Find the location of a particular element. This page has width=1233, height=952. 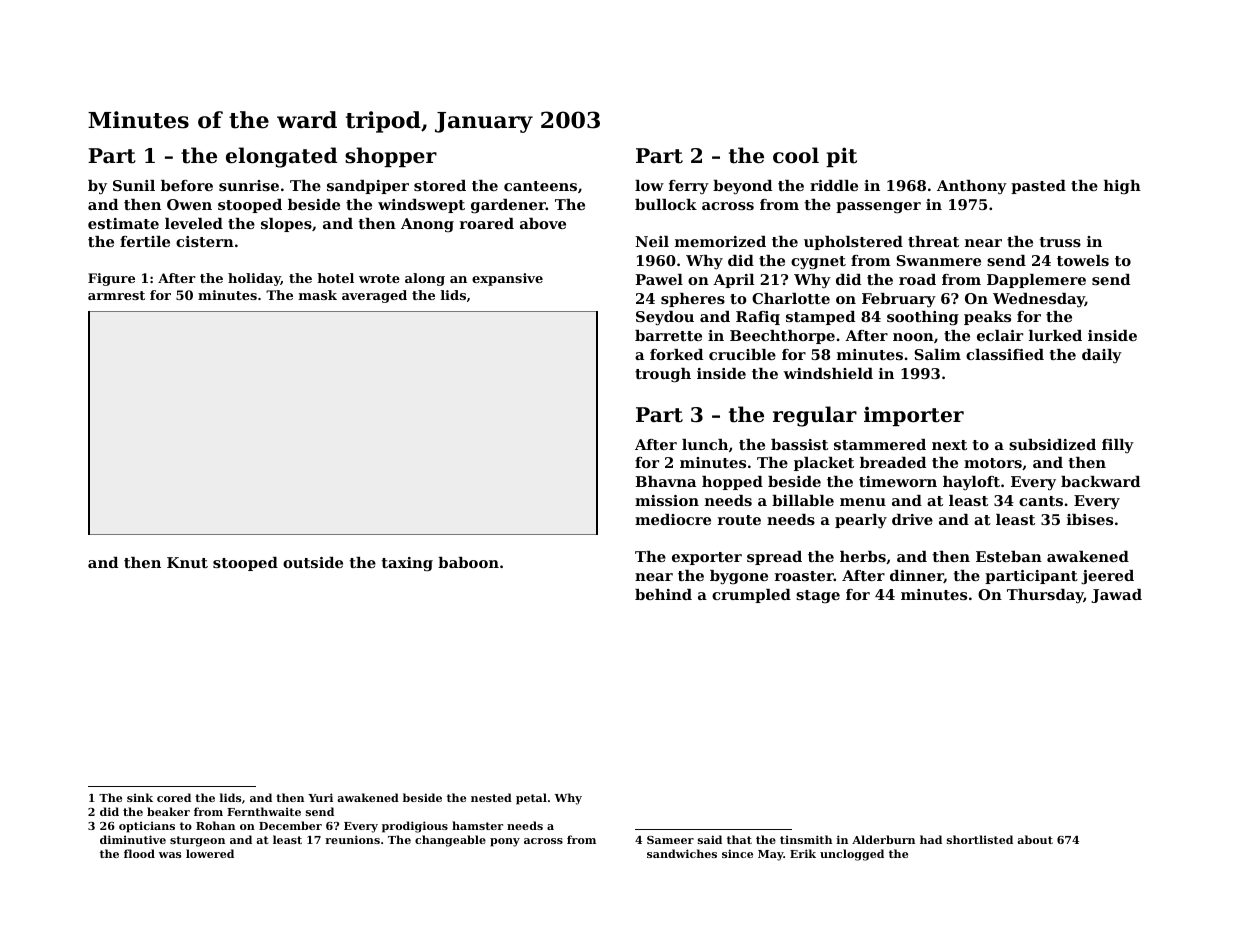

sturgeon is located at coordinates (197, 841).
